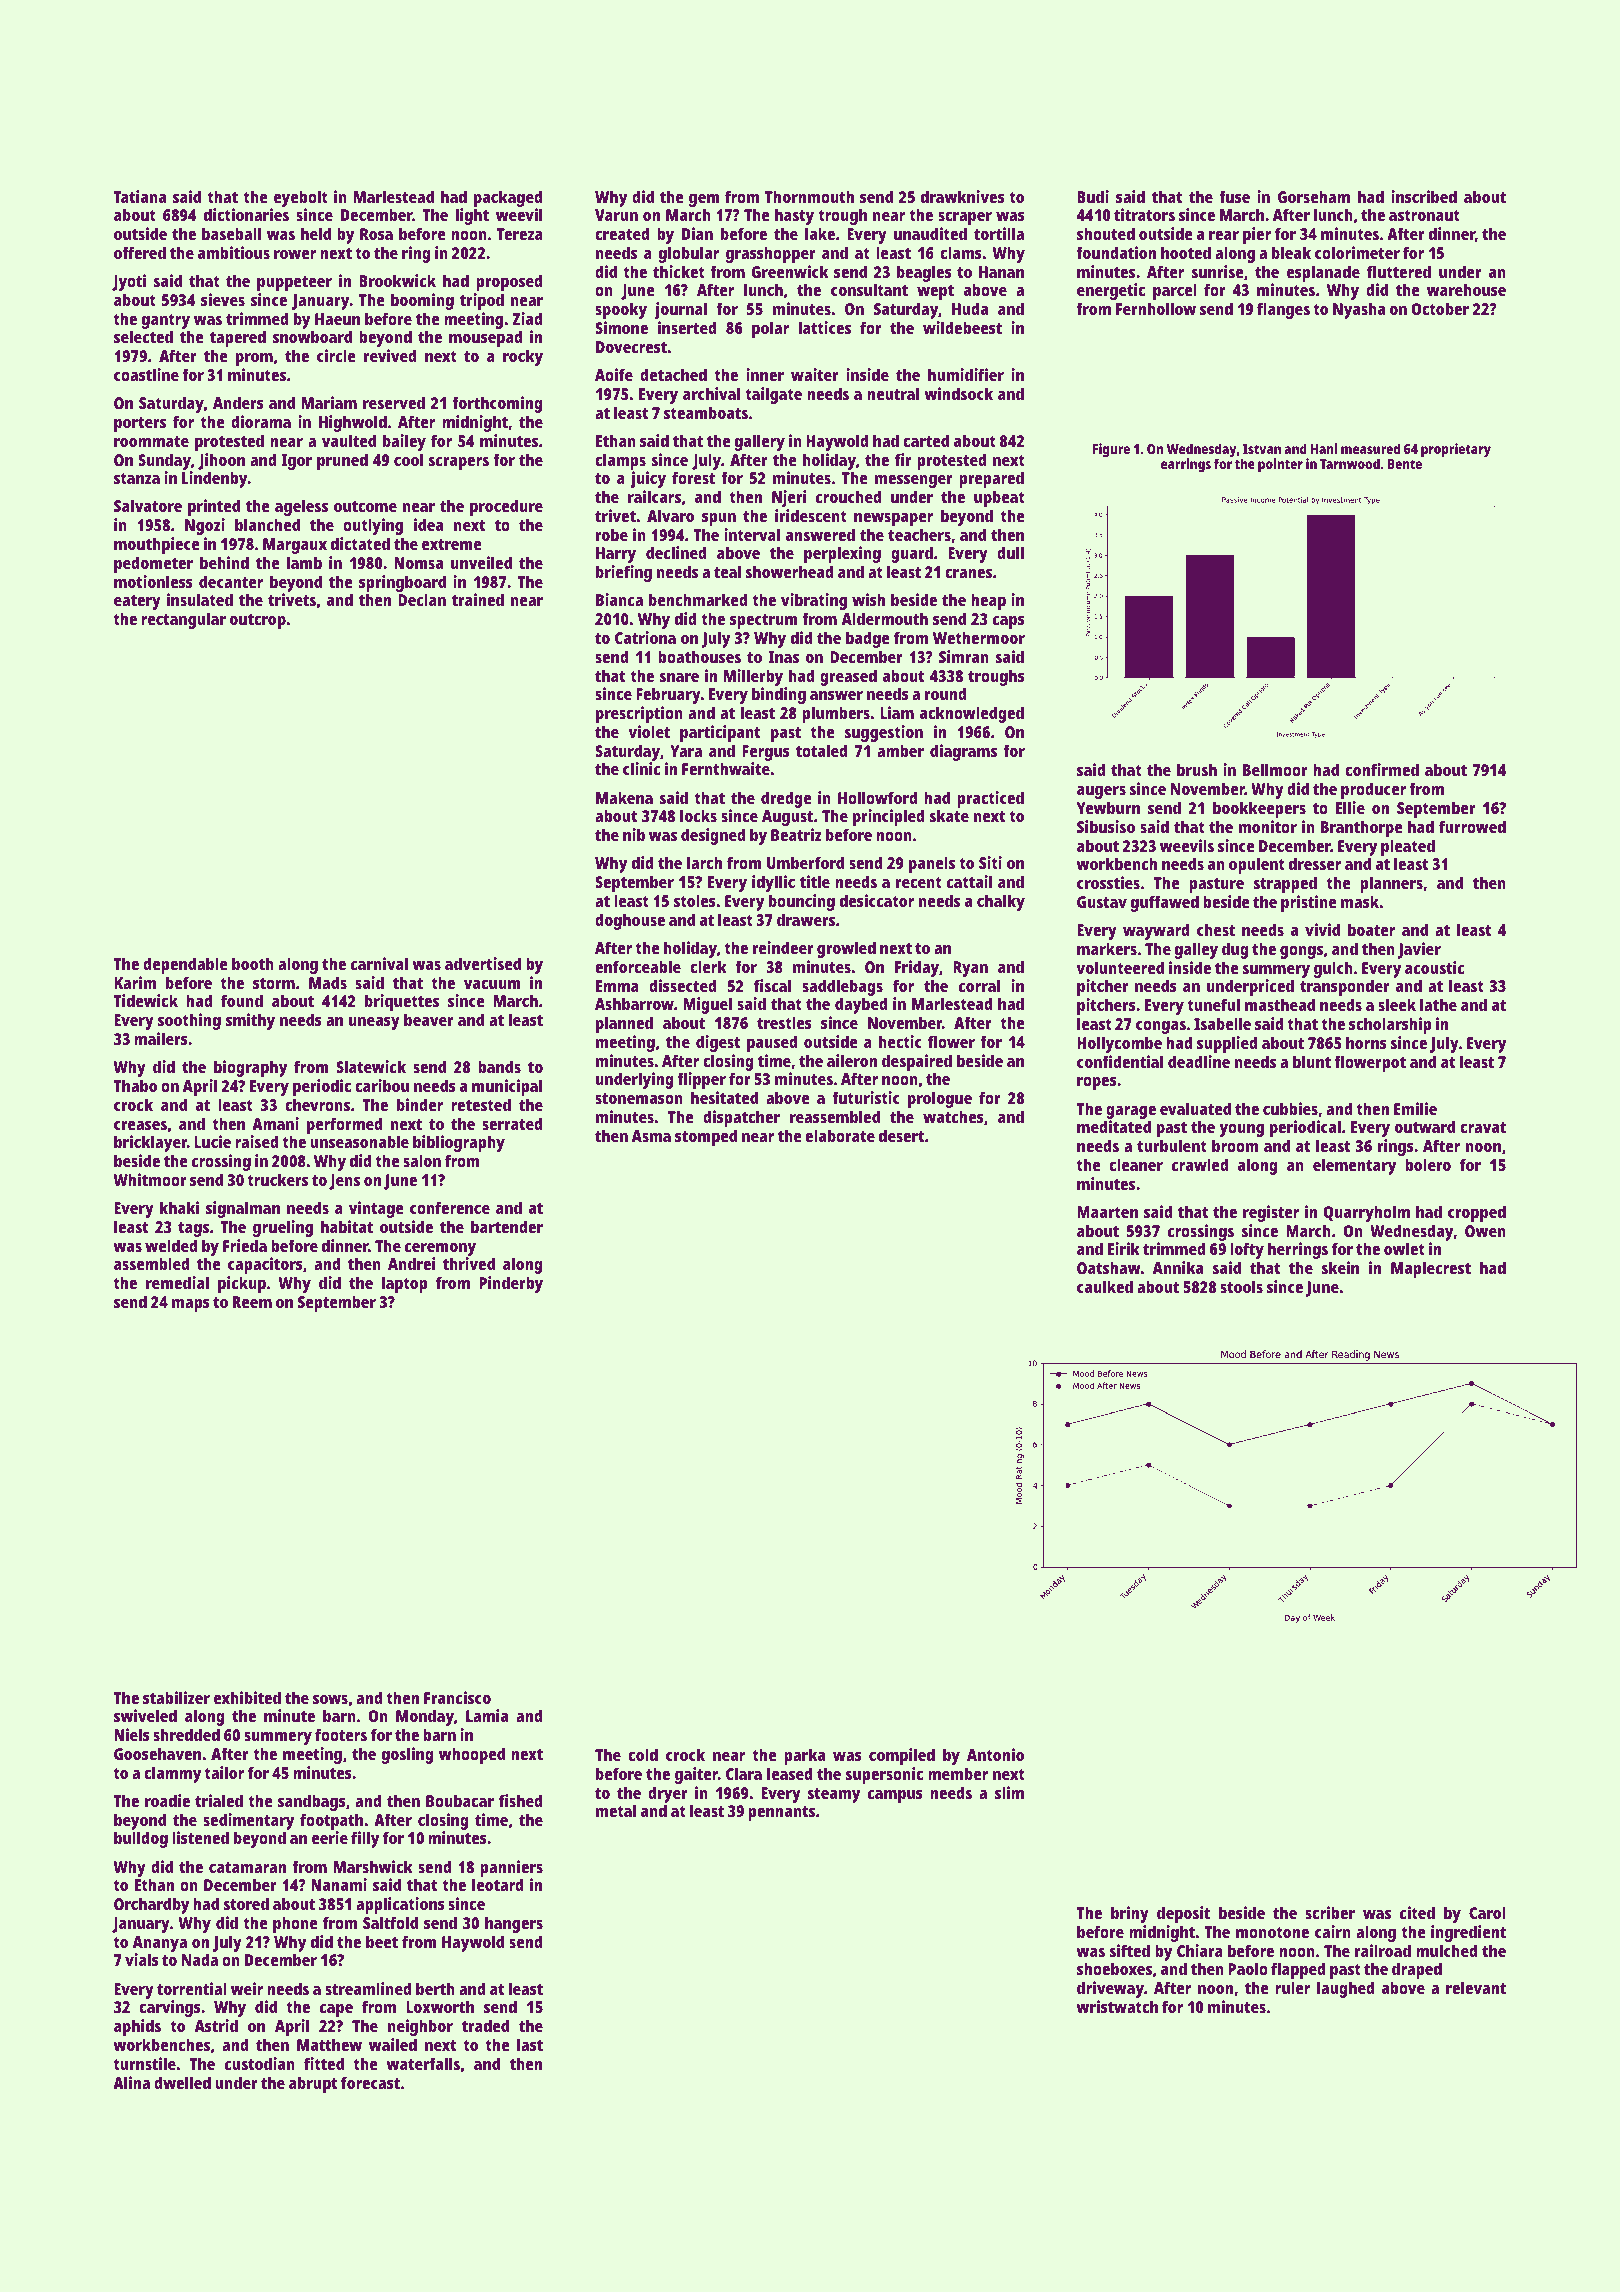  I want to click on Carol, so click(1487, 1912).
